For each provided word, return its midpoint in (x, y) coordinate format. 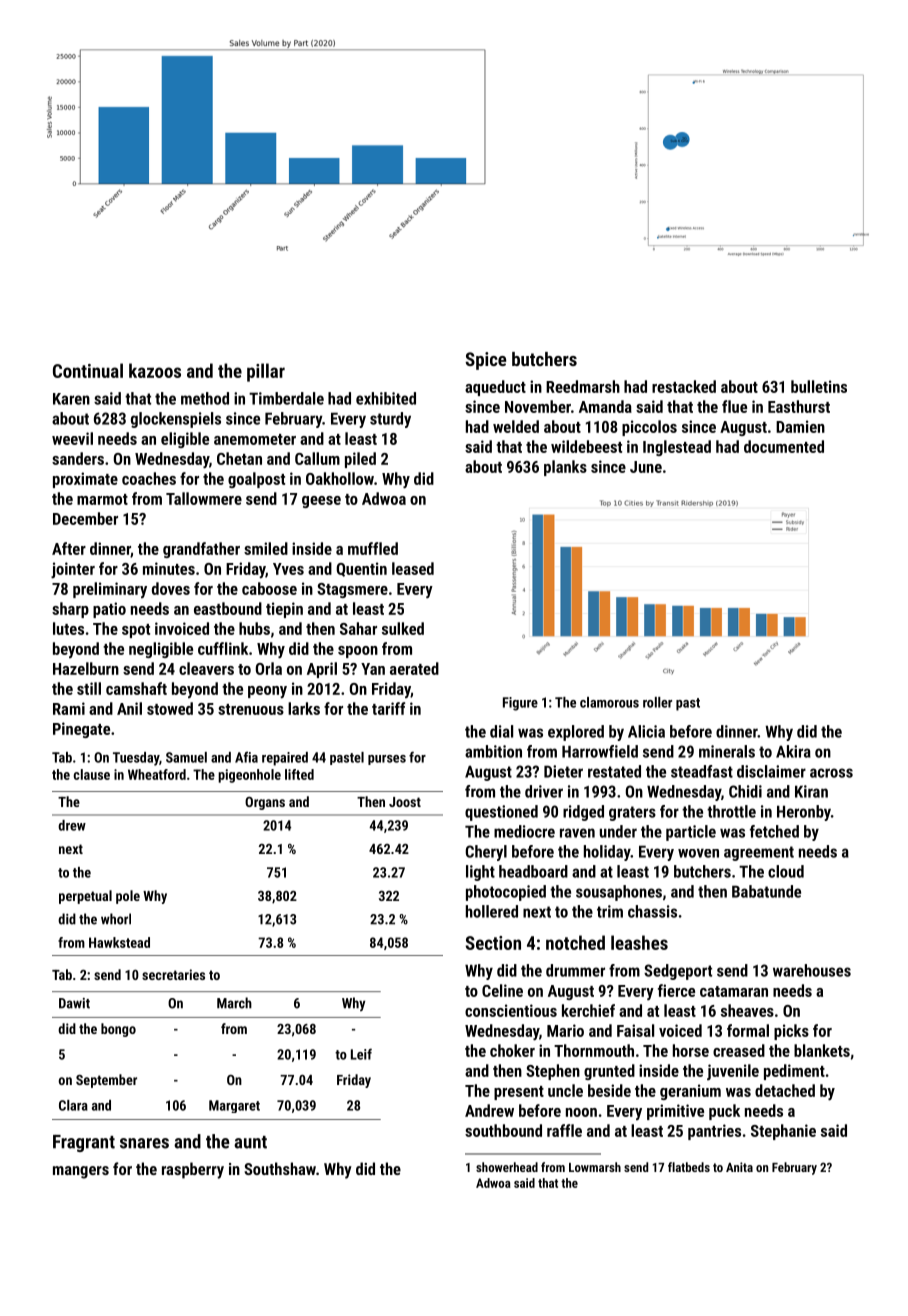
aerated (414, 668)
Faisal (635, 1030)
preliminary (110, 590)
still (89, 688)
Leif (361, 1054)
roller (657, 702)
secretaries (173, 974)
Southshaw (280, 1168)
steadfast (702, 771)
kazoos (155, 370)
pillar (266, 372)
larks (304, 708)
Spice (485, 361)
